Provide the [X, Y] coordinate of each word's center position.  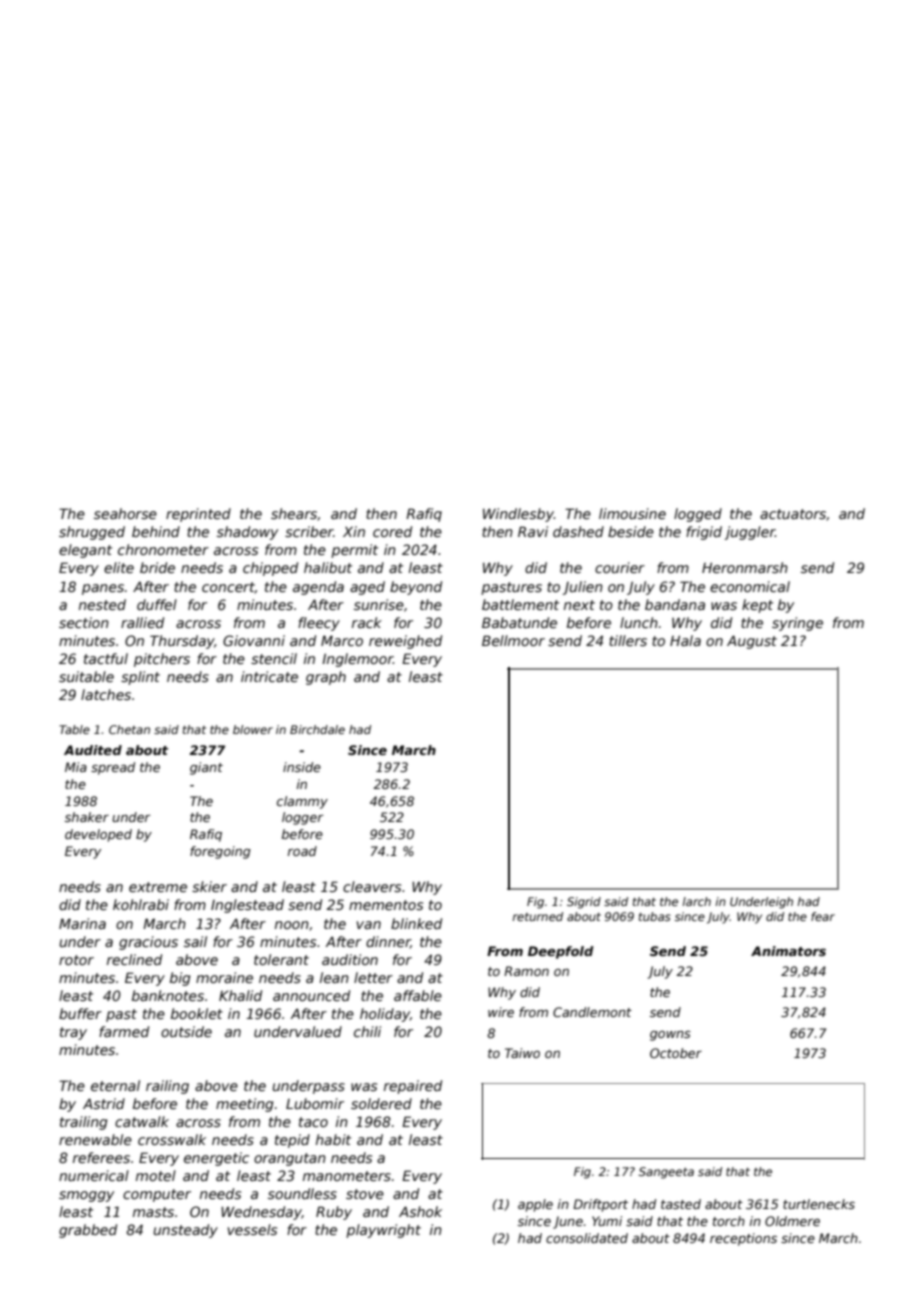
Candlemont [592, 1012]
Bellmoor [513, 640]
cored [392, 531]
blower [253, 729]
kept [757, 606]
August [752, 642]
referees [101, 1157]
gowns [670, 1036]
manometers [347, 1176]
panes [103, 589]
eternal [115, 1085]
